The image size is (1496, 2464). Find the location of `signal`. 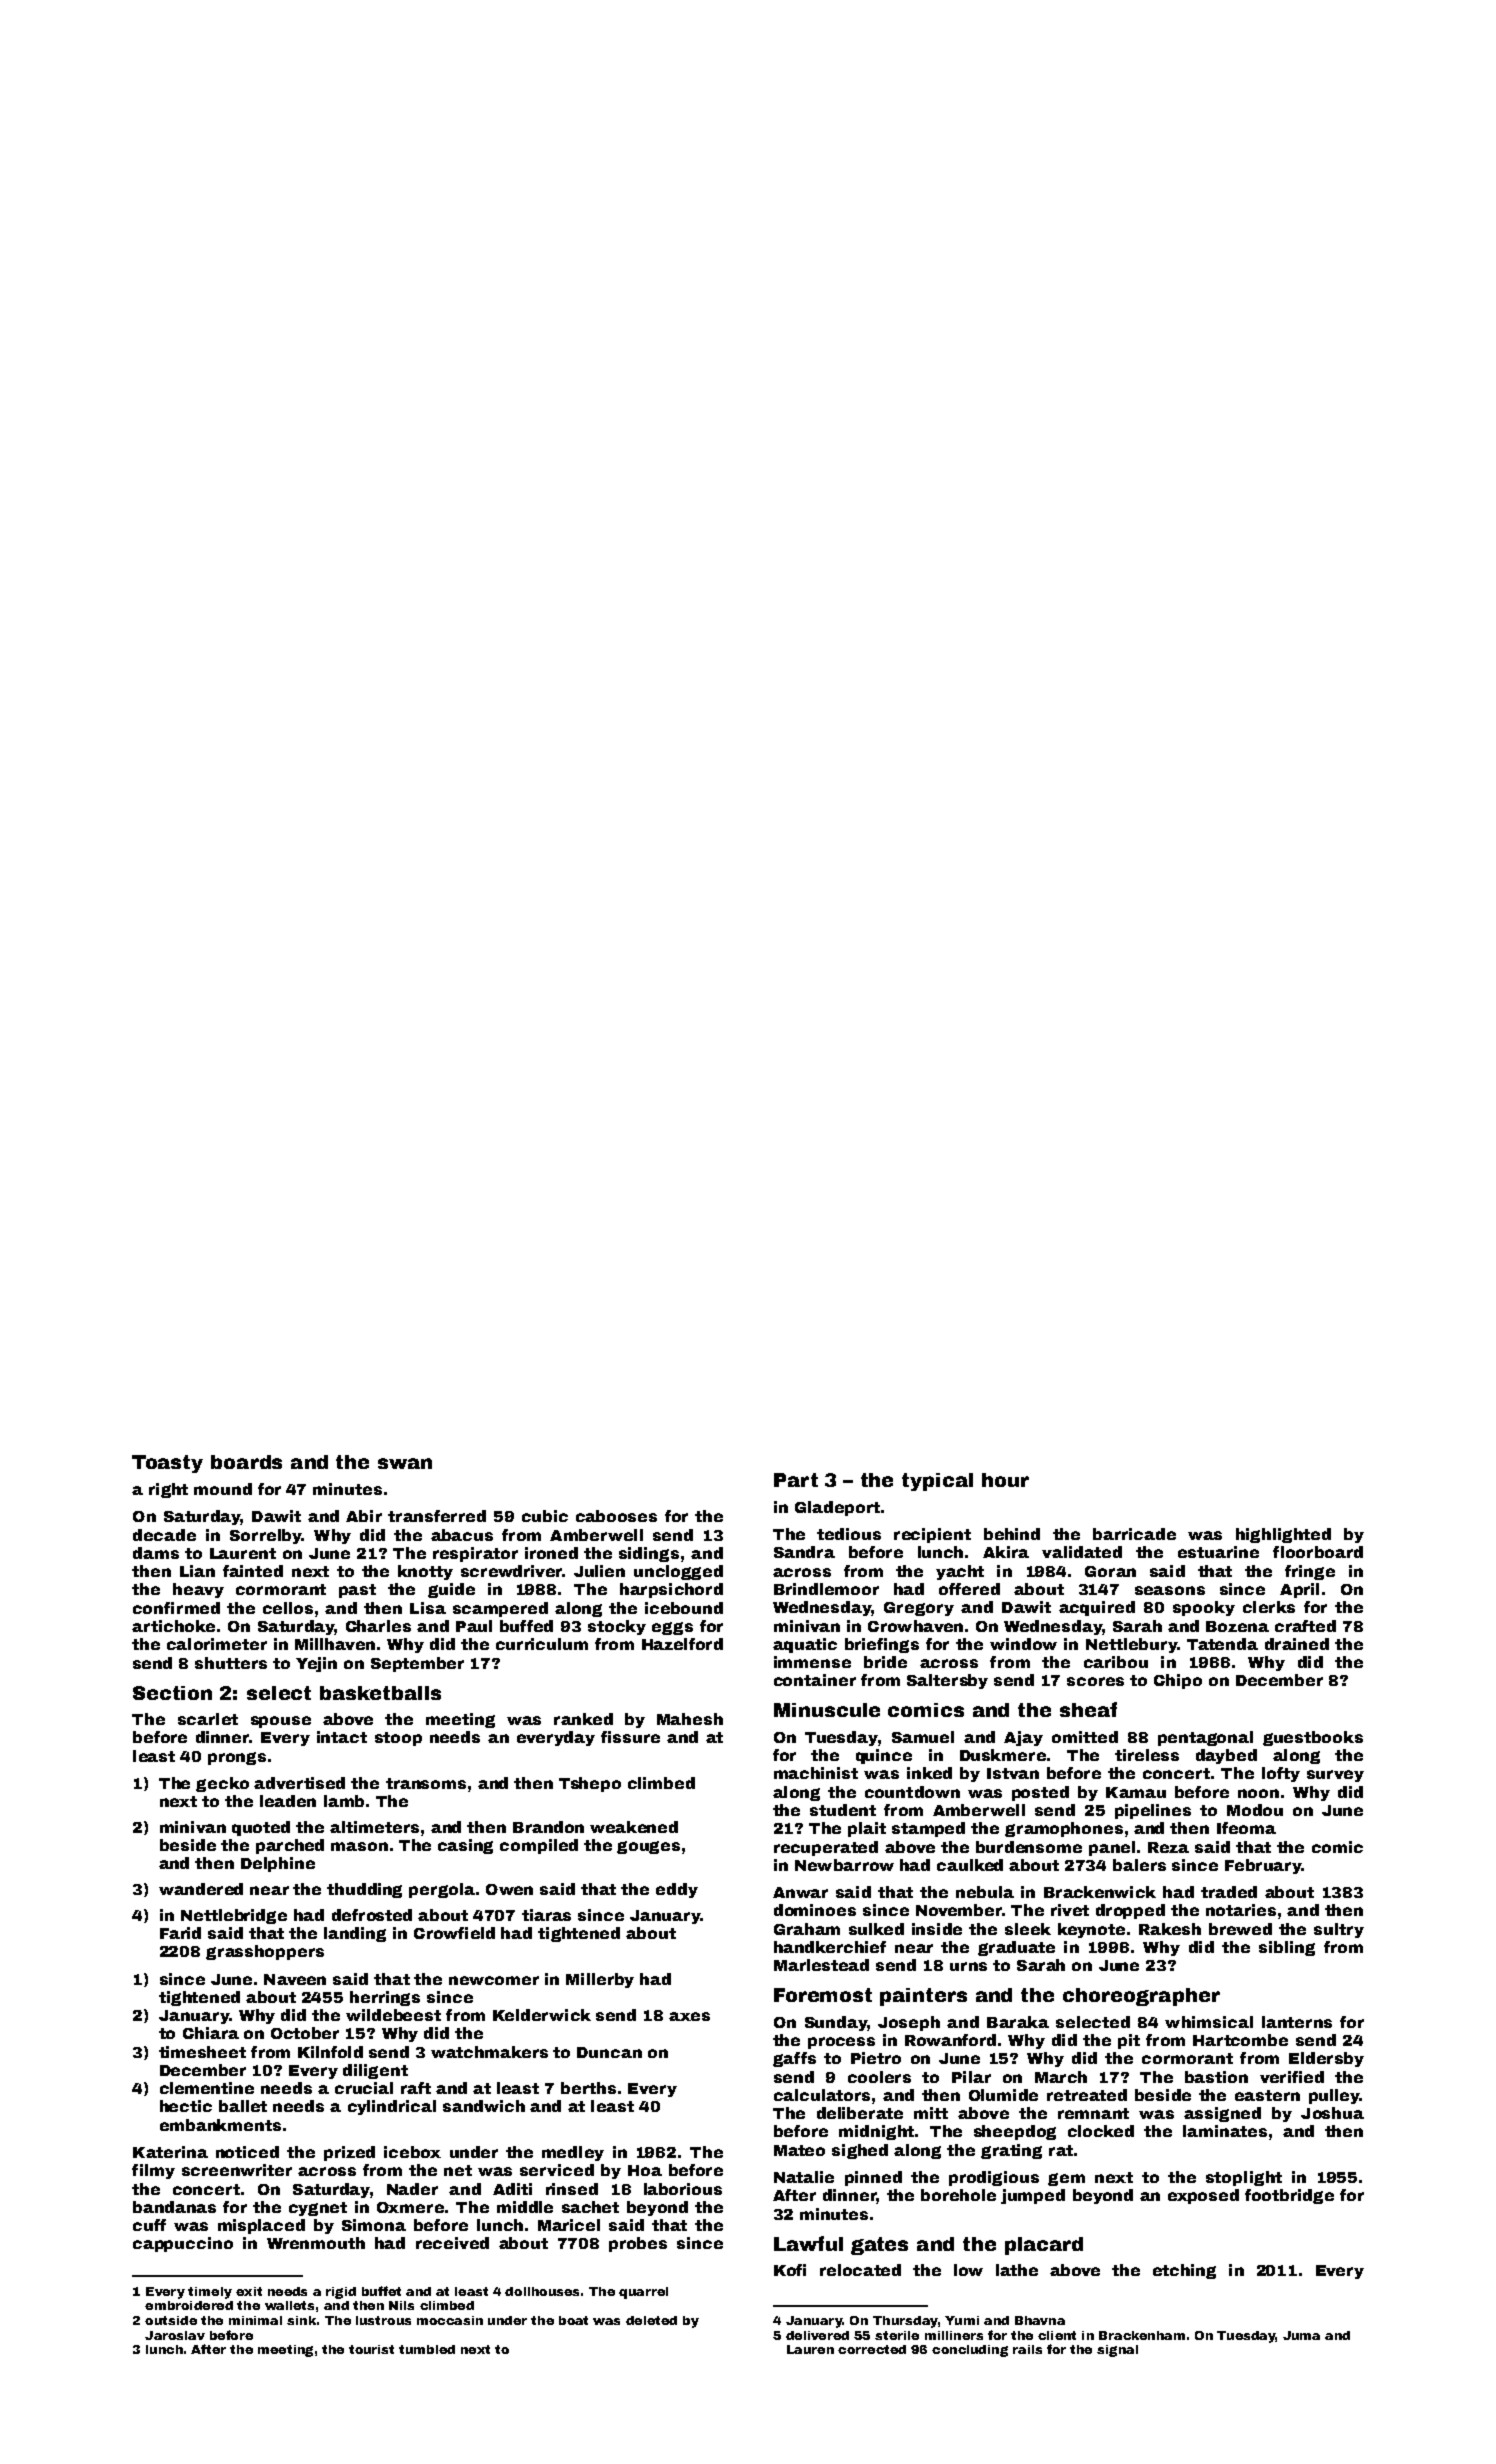

signal is located at coordinates (1117, 2351).
